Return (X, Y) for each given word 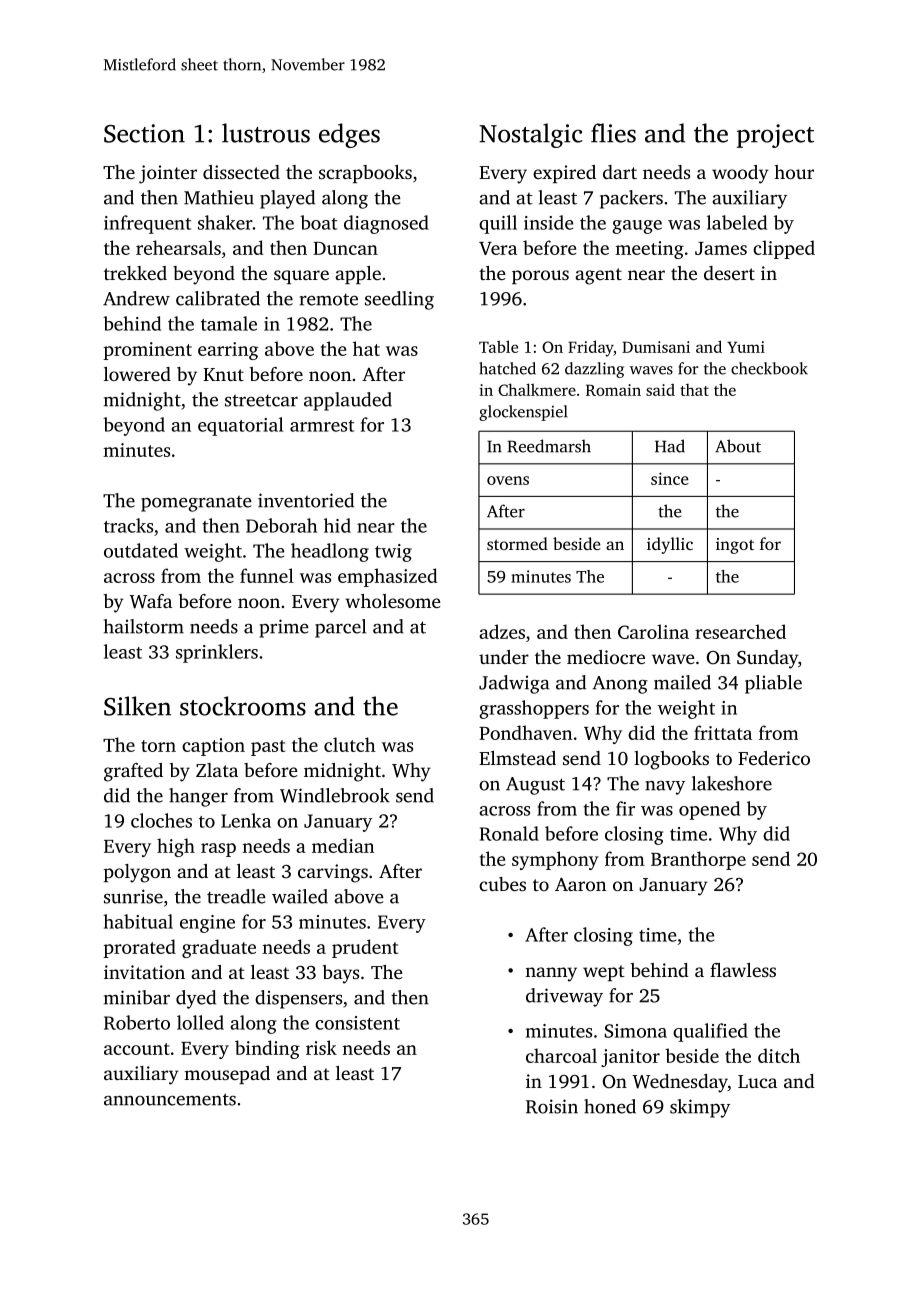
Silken (137, 706)
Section (144, 133)
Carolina (653, 631)
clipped (784, 249)
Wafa (150, 601)
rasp (218, 850)
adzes (502, 631)
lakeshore (732, 783)
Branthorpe (698, 860)
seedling (399, 300)
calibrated (218, 298)
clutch (350, 744)
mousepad (227, 1075)
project (775, 136)
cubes (502, 884)
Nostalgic (531, 135)
